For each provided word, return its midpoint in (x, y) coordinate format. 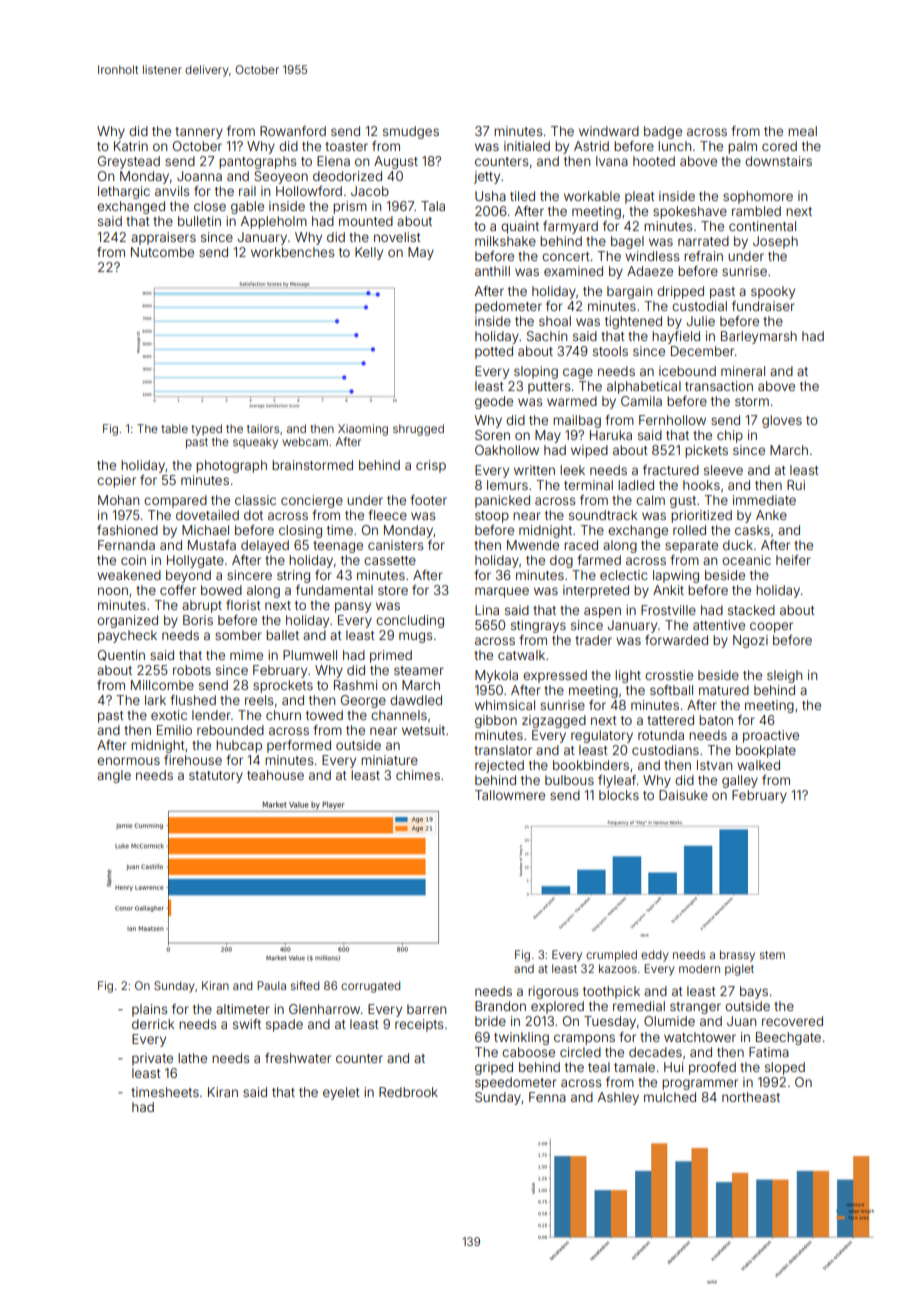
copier (116, 481)
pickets (706, 451)
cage (578, 373)
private (152, 1059)
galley (740, 781)
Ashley (618, 1098)
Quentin (121, 655)
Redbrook (408, 1092)
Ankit (668, 590)
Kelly (369, 253)
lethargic (124, 192)
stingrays (538, 626)
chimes (418, 775)
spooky (773, 292)
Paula (271, 985)
